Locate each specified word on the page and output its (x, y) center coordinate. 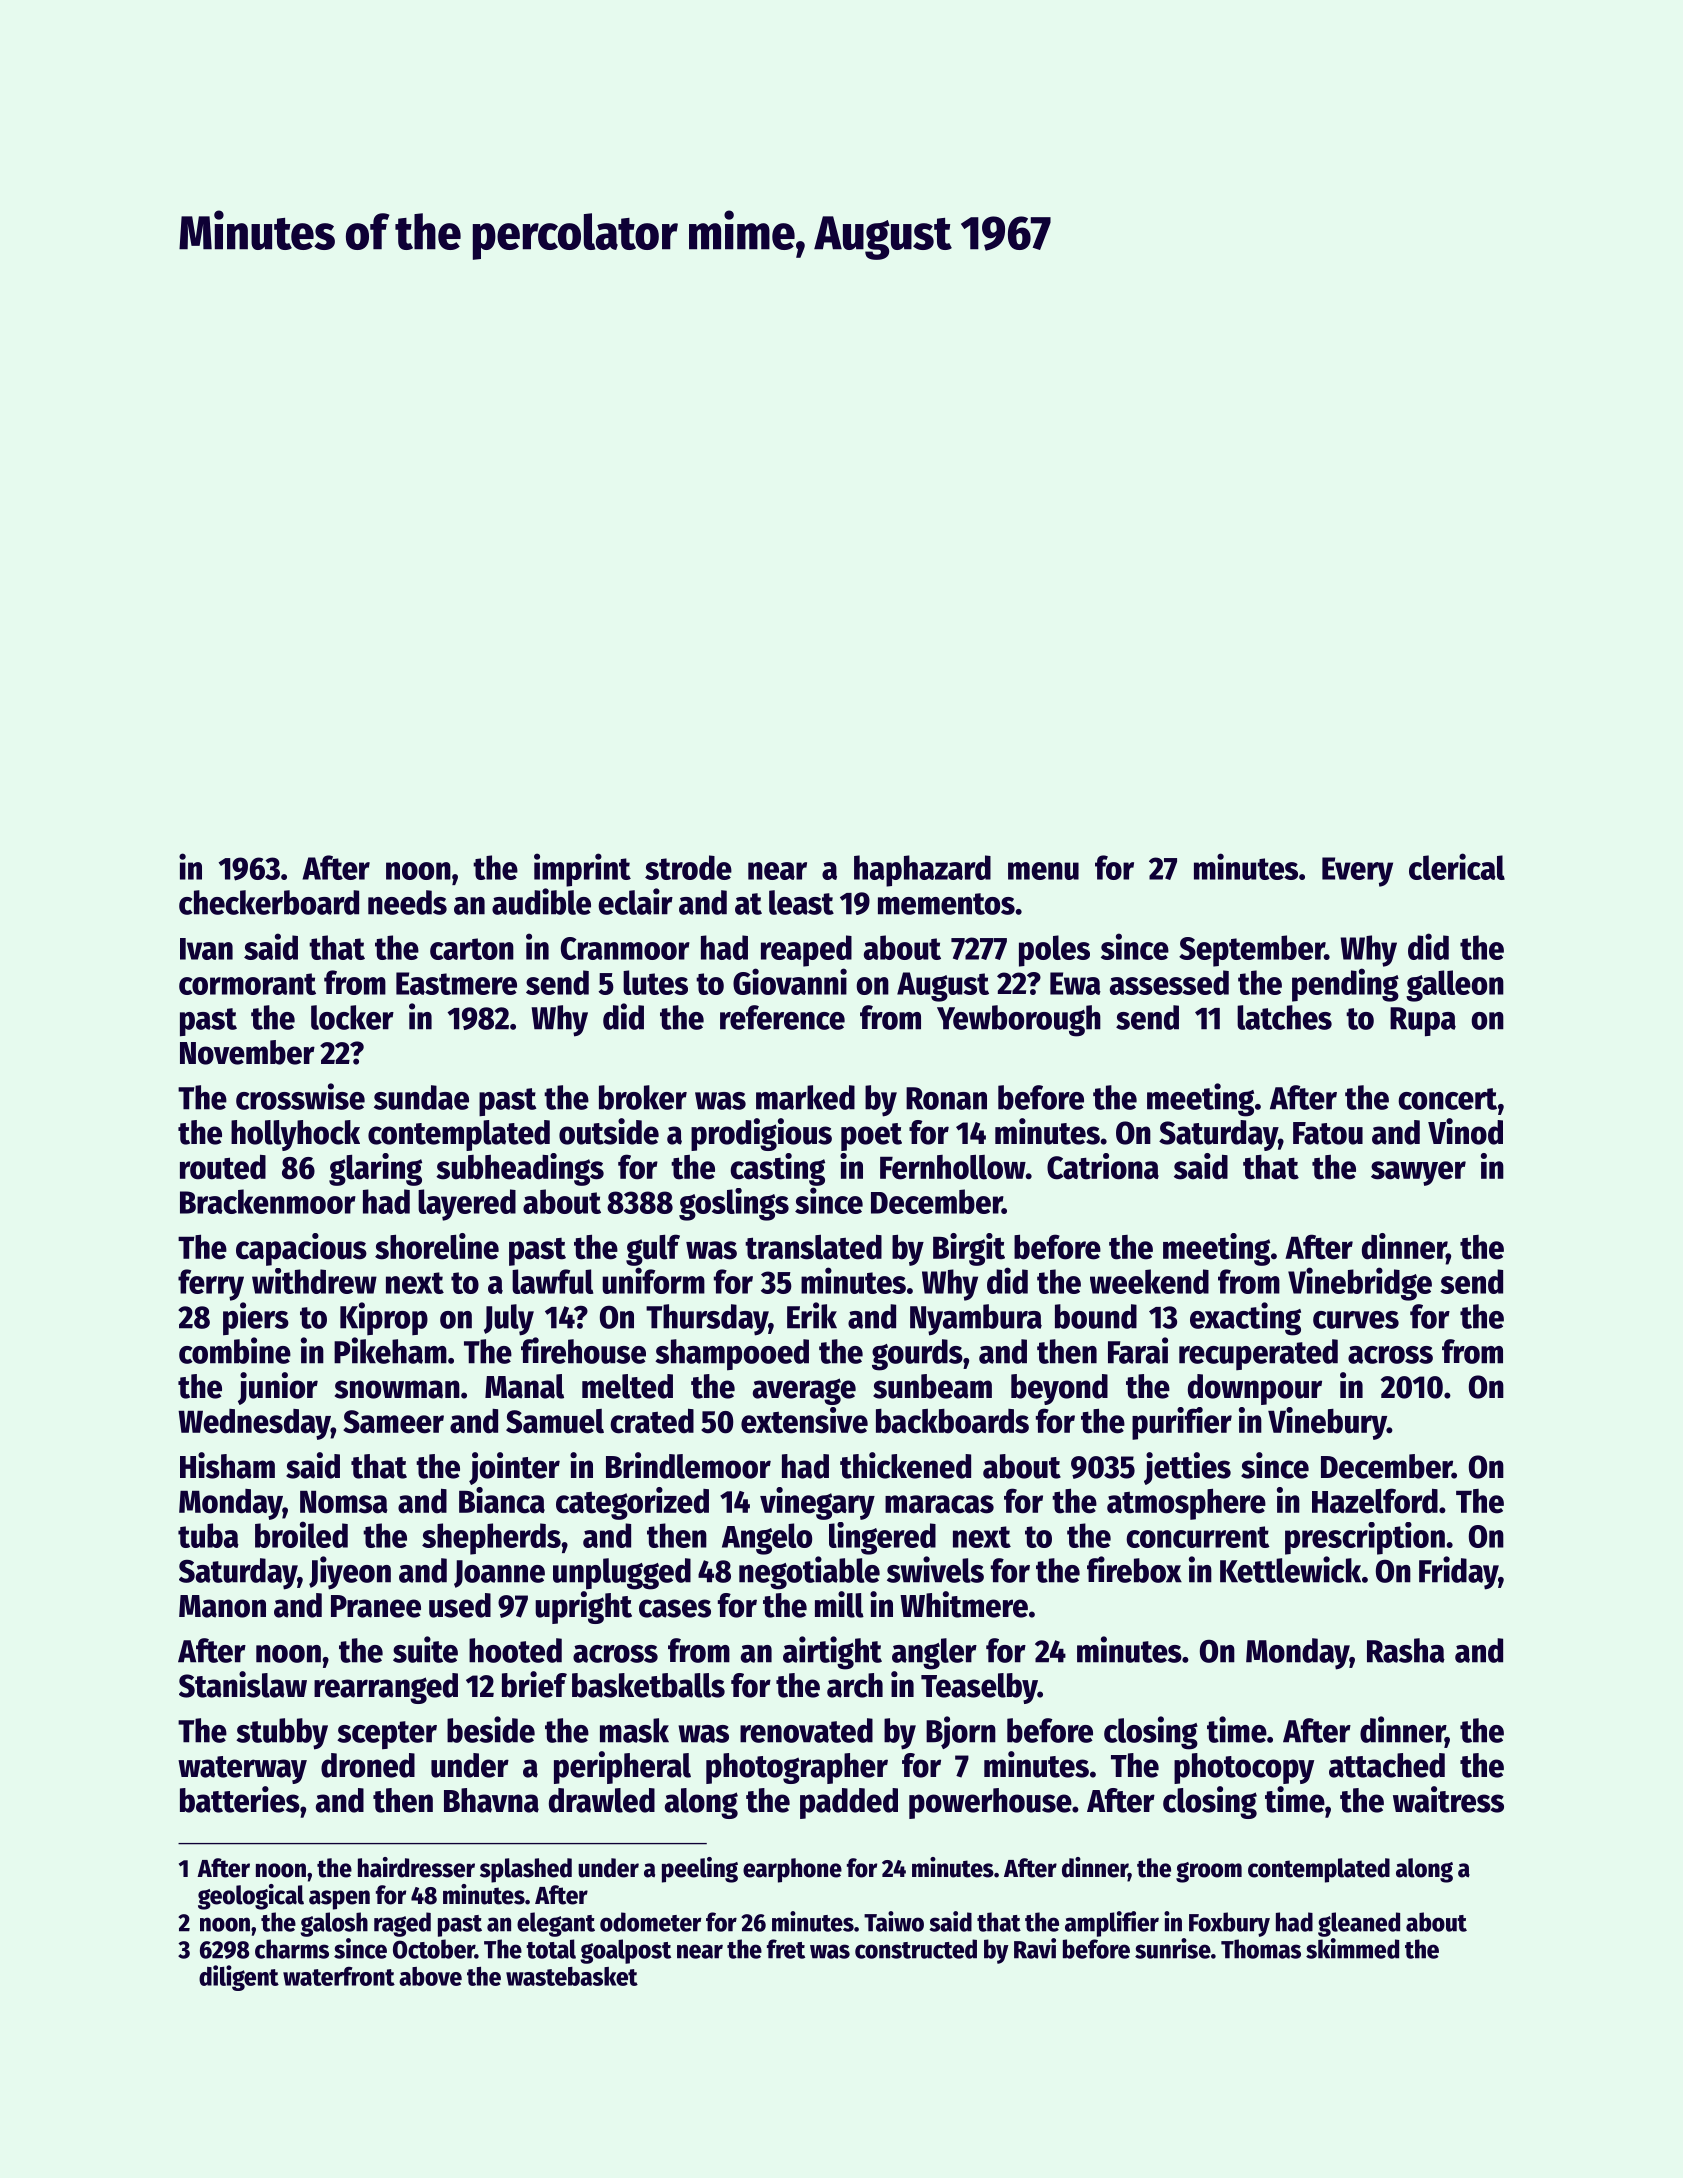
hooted (515, 1650)
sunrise (1173, 1948)
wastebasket (572, 1976)
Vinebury (1327, 1423)
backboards (952, 1421)
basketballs (648, 1685)
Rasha (1406, 1650)
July (509, 1320)
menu (1043, 871)
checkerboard (269, 902)
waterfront (339, 1976)
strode (688, 867)
